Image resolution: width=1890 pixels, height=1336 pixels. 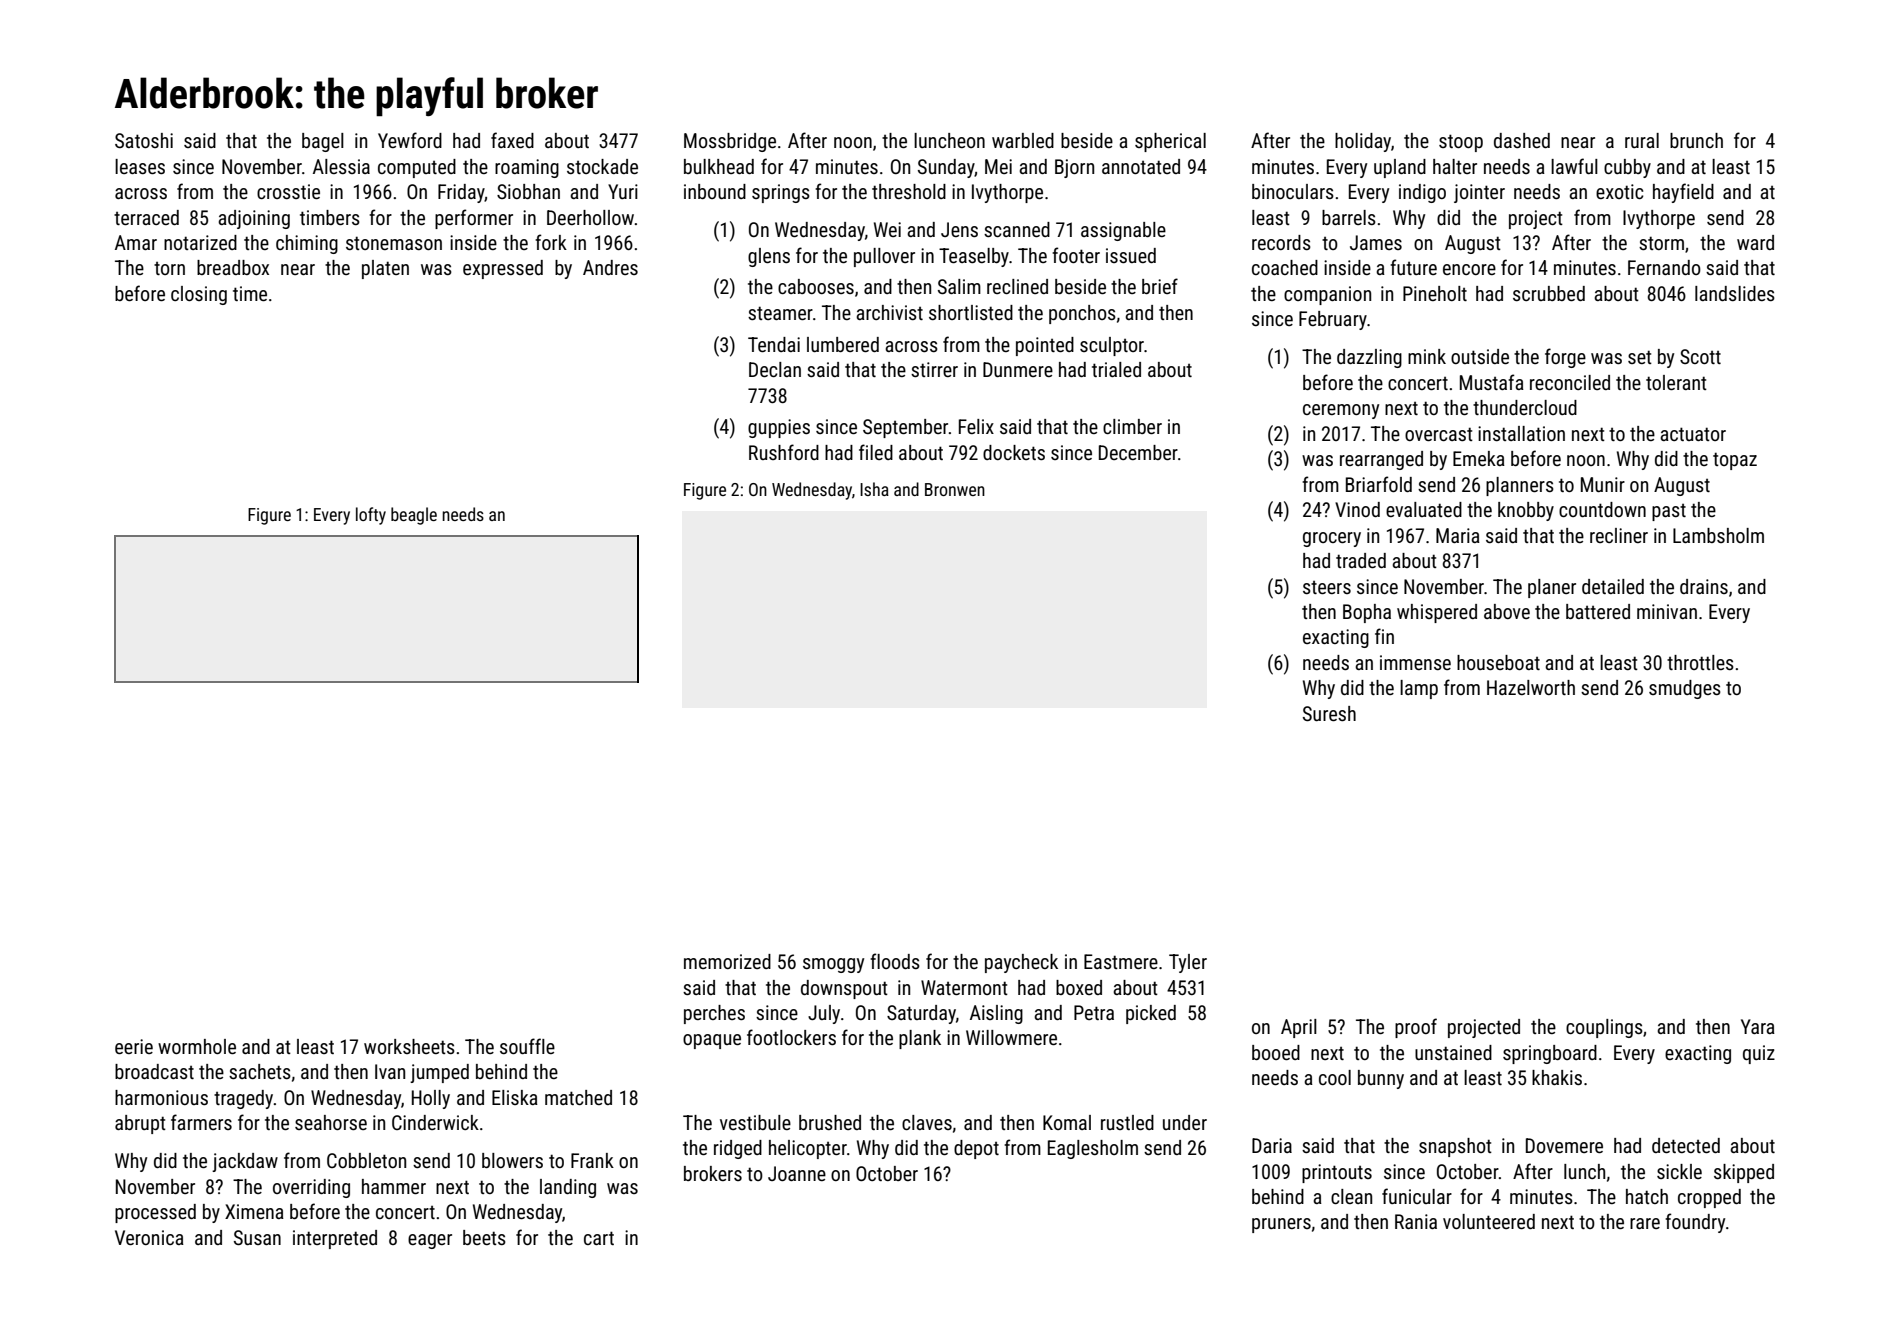 I want to click on brief, so click(x=1160, y=286).
